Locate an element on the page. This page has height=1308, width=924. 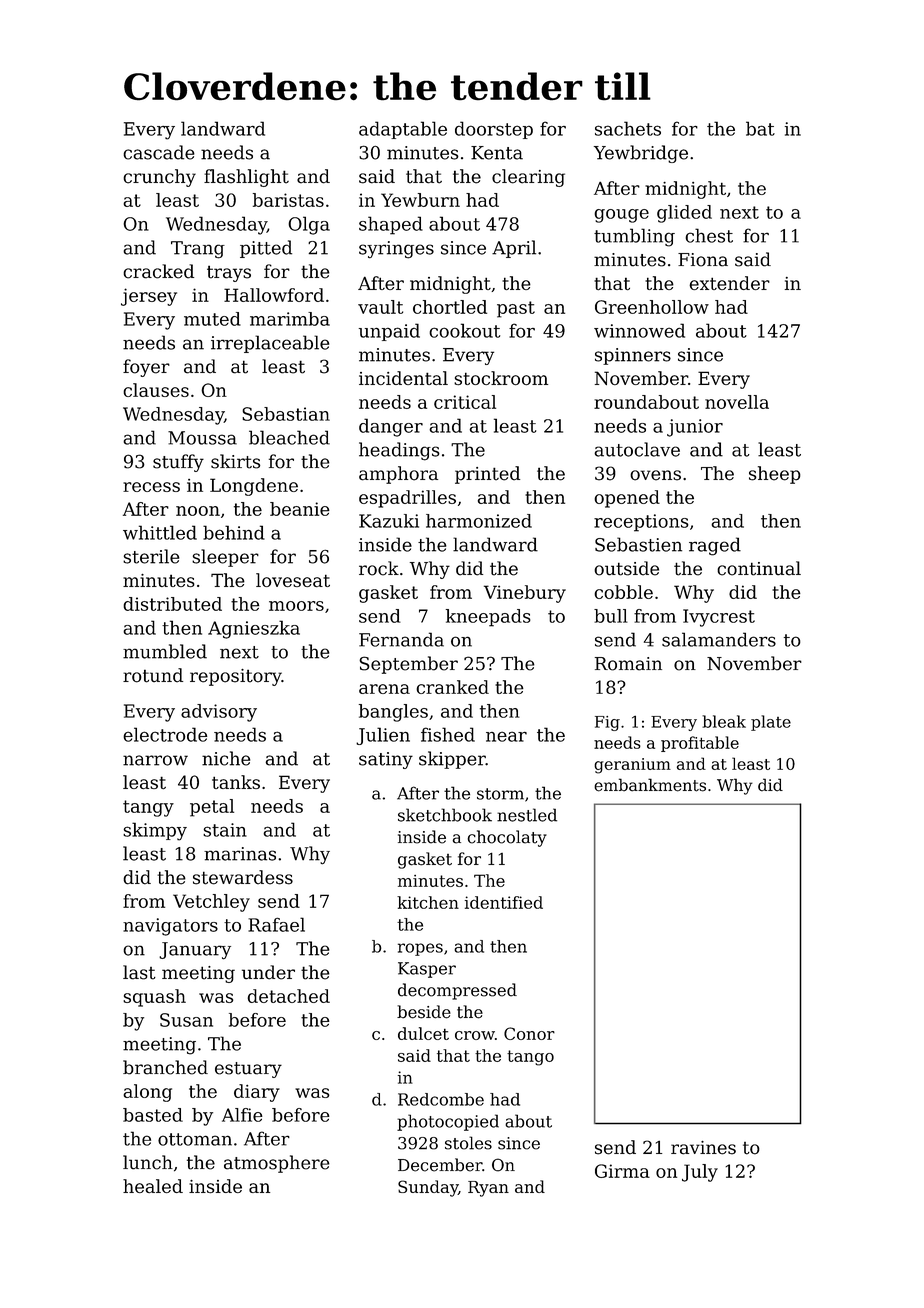
Ryan is located at coordinates (488, 1189).
